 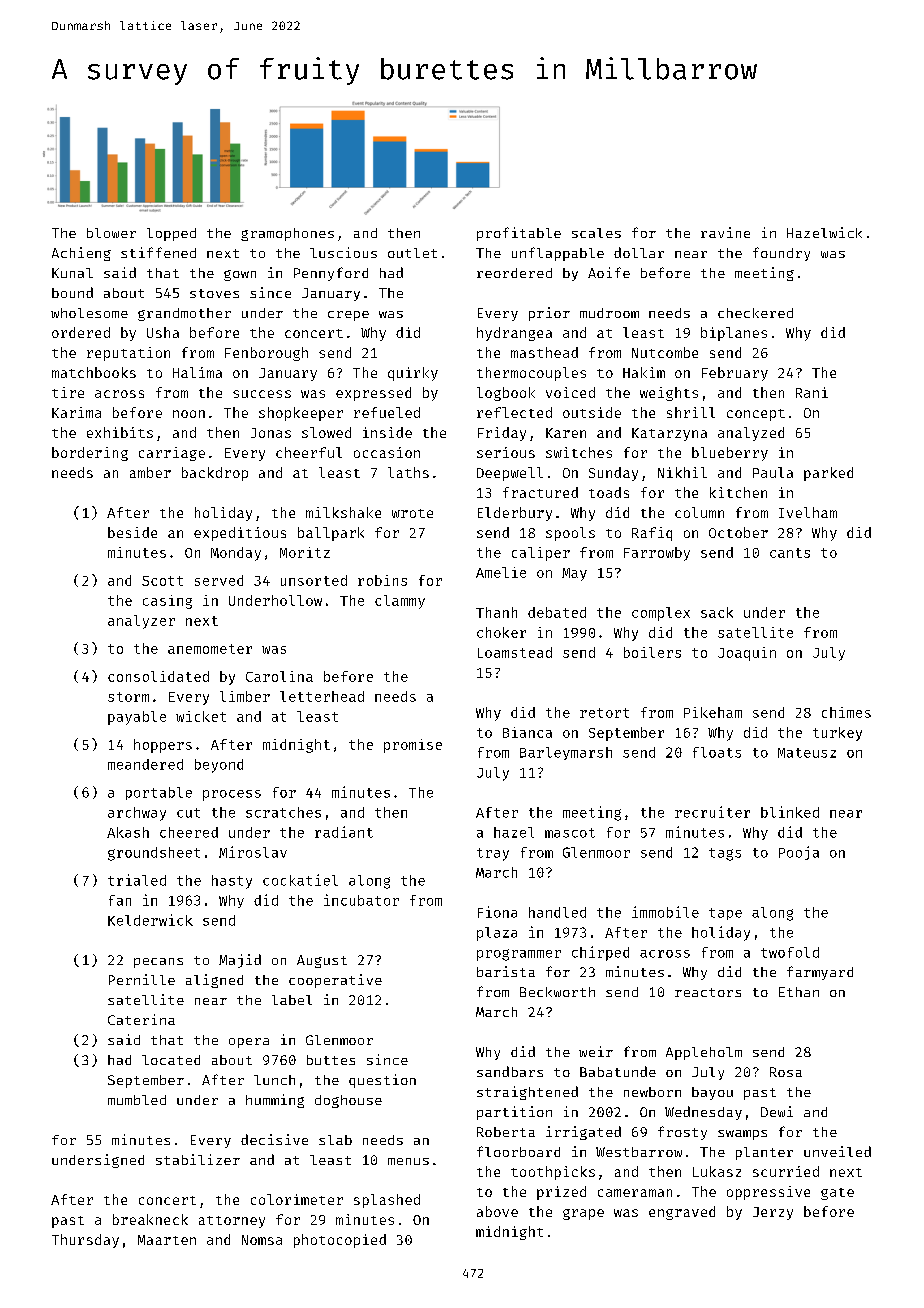 I want to click on clammy, so click(x=400, y=602).
